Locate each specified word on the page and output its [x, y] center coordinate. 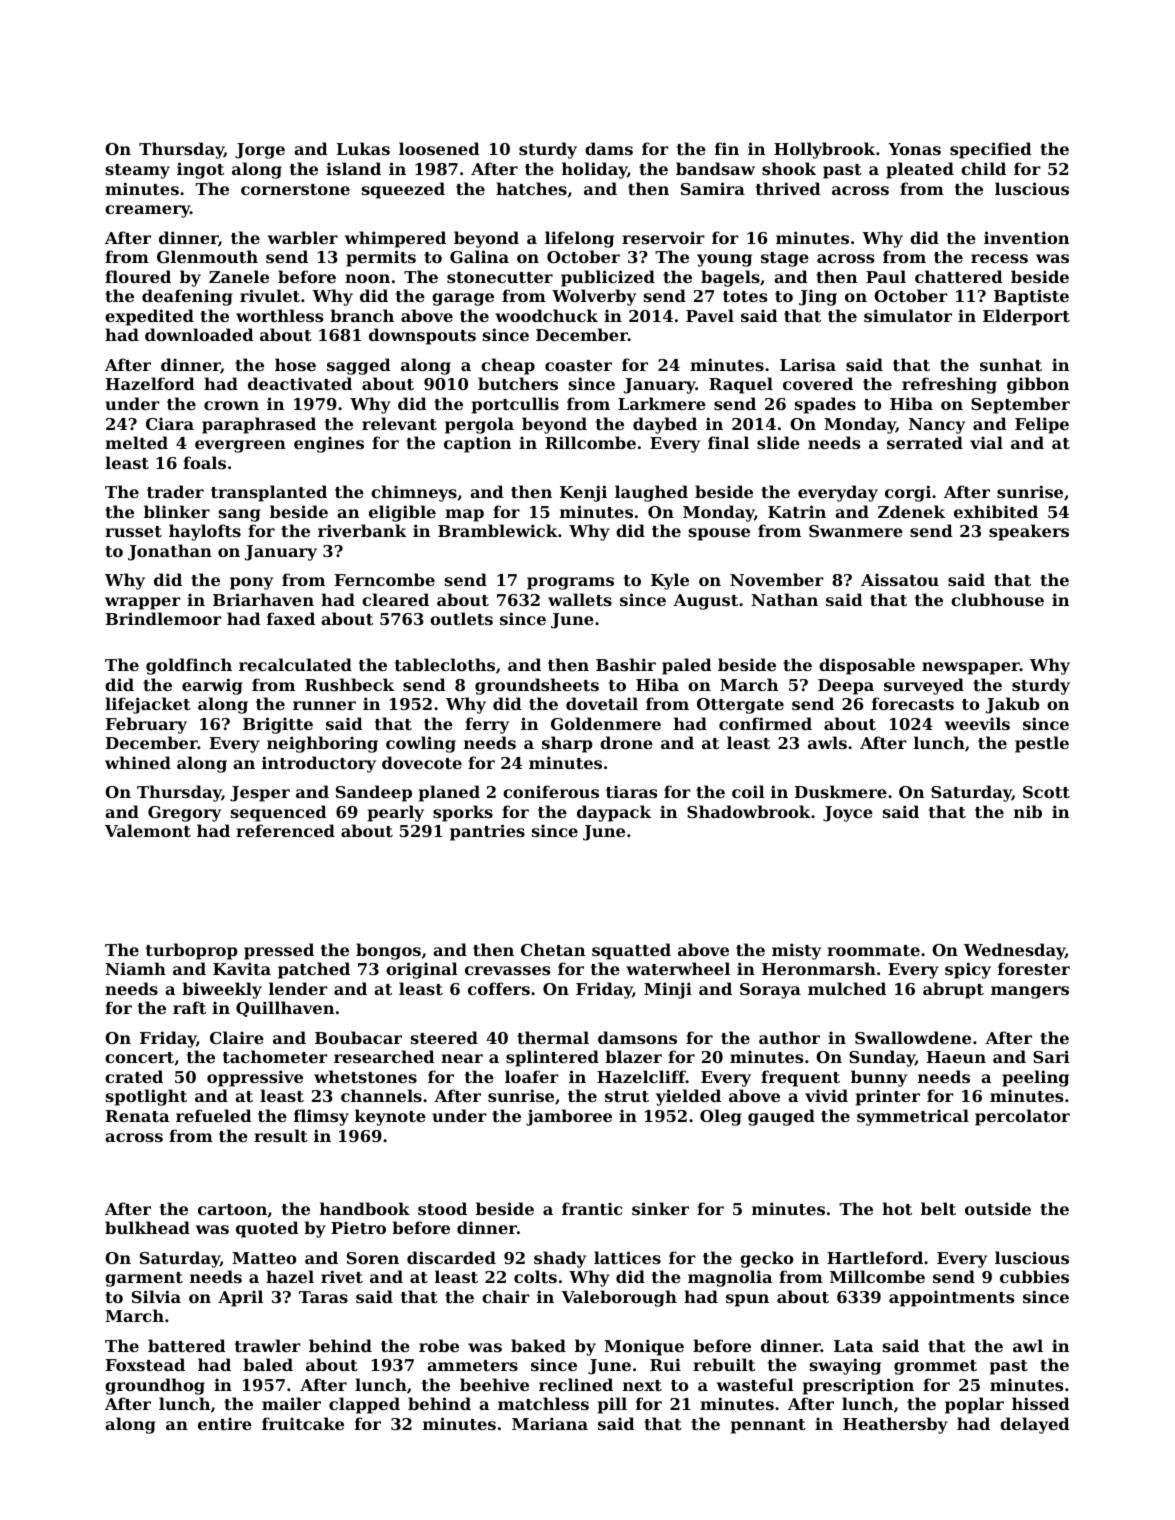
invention [1026, 237]
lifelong [579, 239]
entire [225, 1423]
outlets [461, 618]
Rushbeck [349, 684]
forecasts [913, 703]
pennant [768, 1426]
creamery [147, 211]
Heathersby [895, 1425]
